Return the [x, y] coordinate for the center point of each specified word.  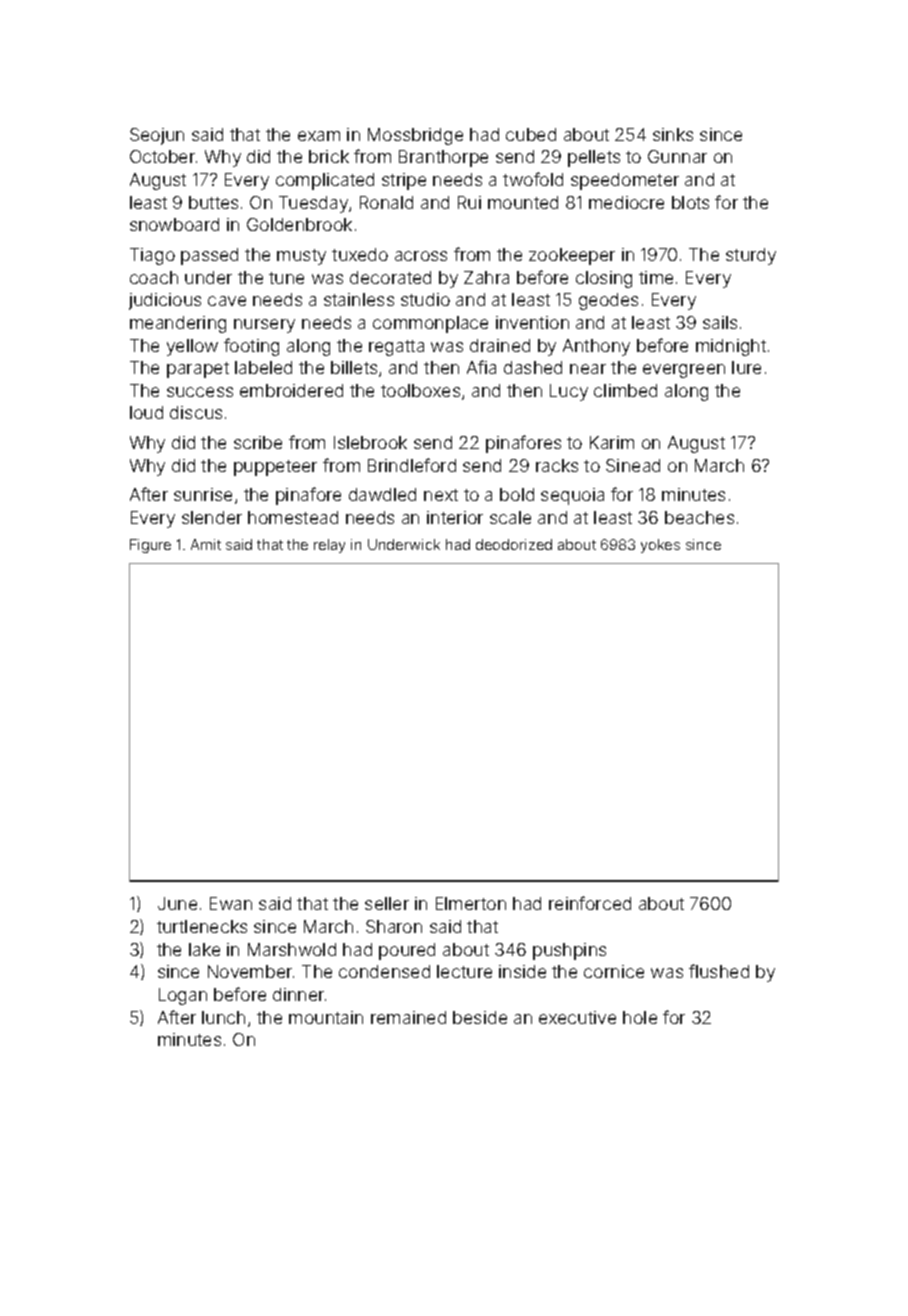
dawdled [382, 494]
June [177, 903]
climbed [625, 390]
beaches [699, 517]
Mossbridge [415, 136]
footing [251, 347]
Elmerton [471, 903]
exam [319, 136]
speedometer [625, 181]
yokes [660, 546]
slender [212, 517]
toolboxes [420, 390]
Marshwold [292, 949]
